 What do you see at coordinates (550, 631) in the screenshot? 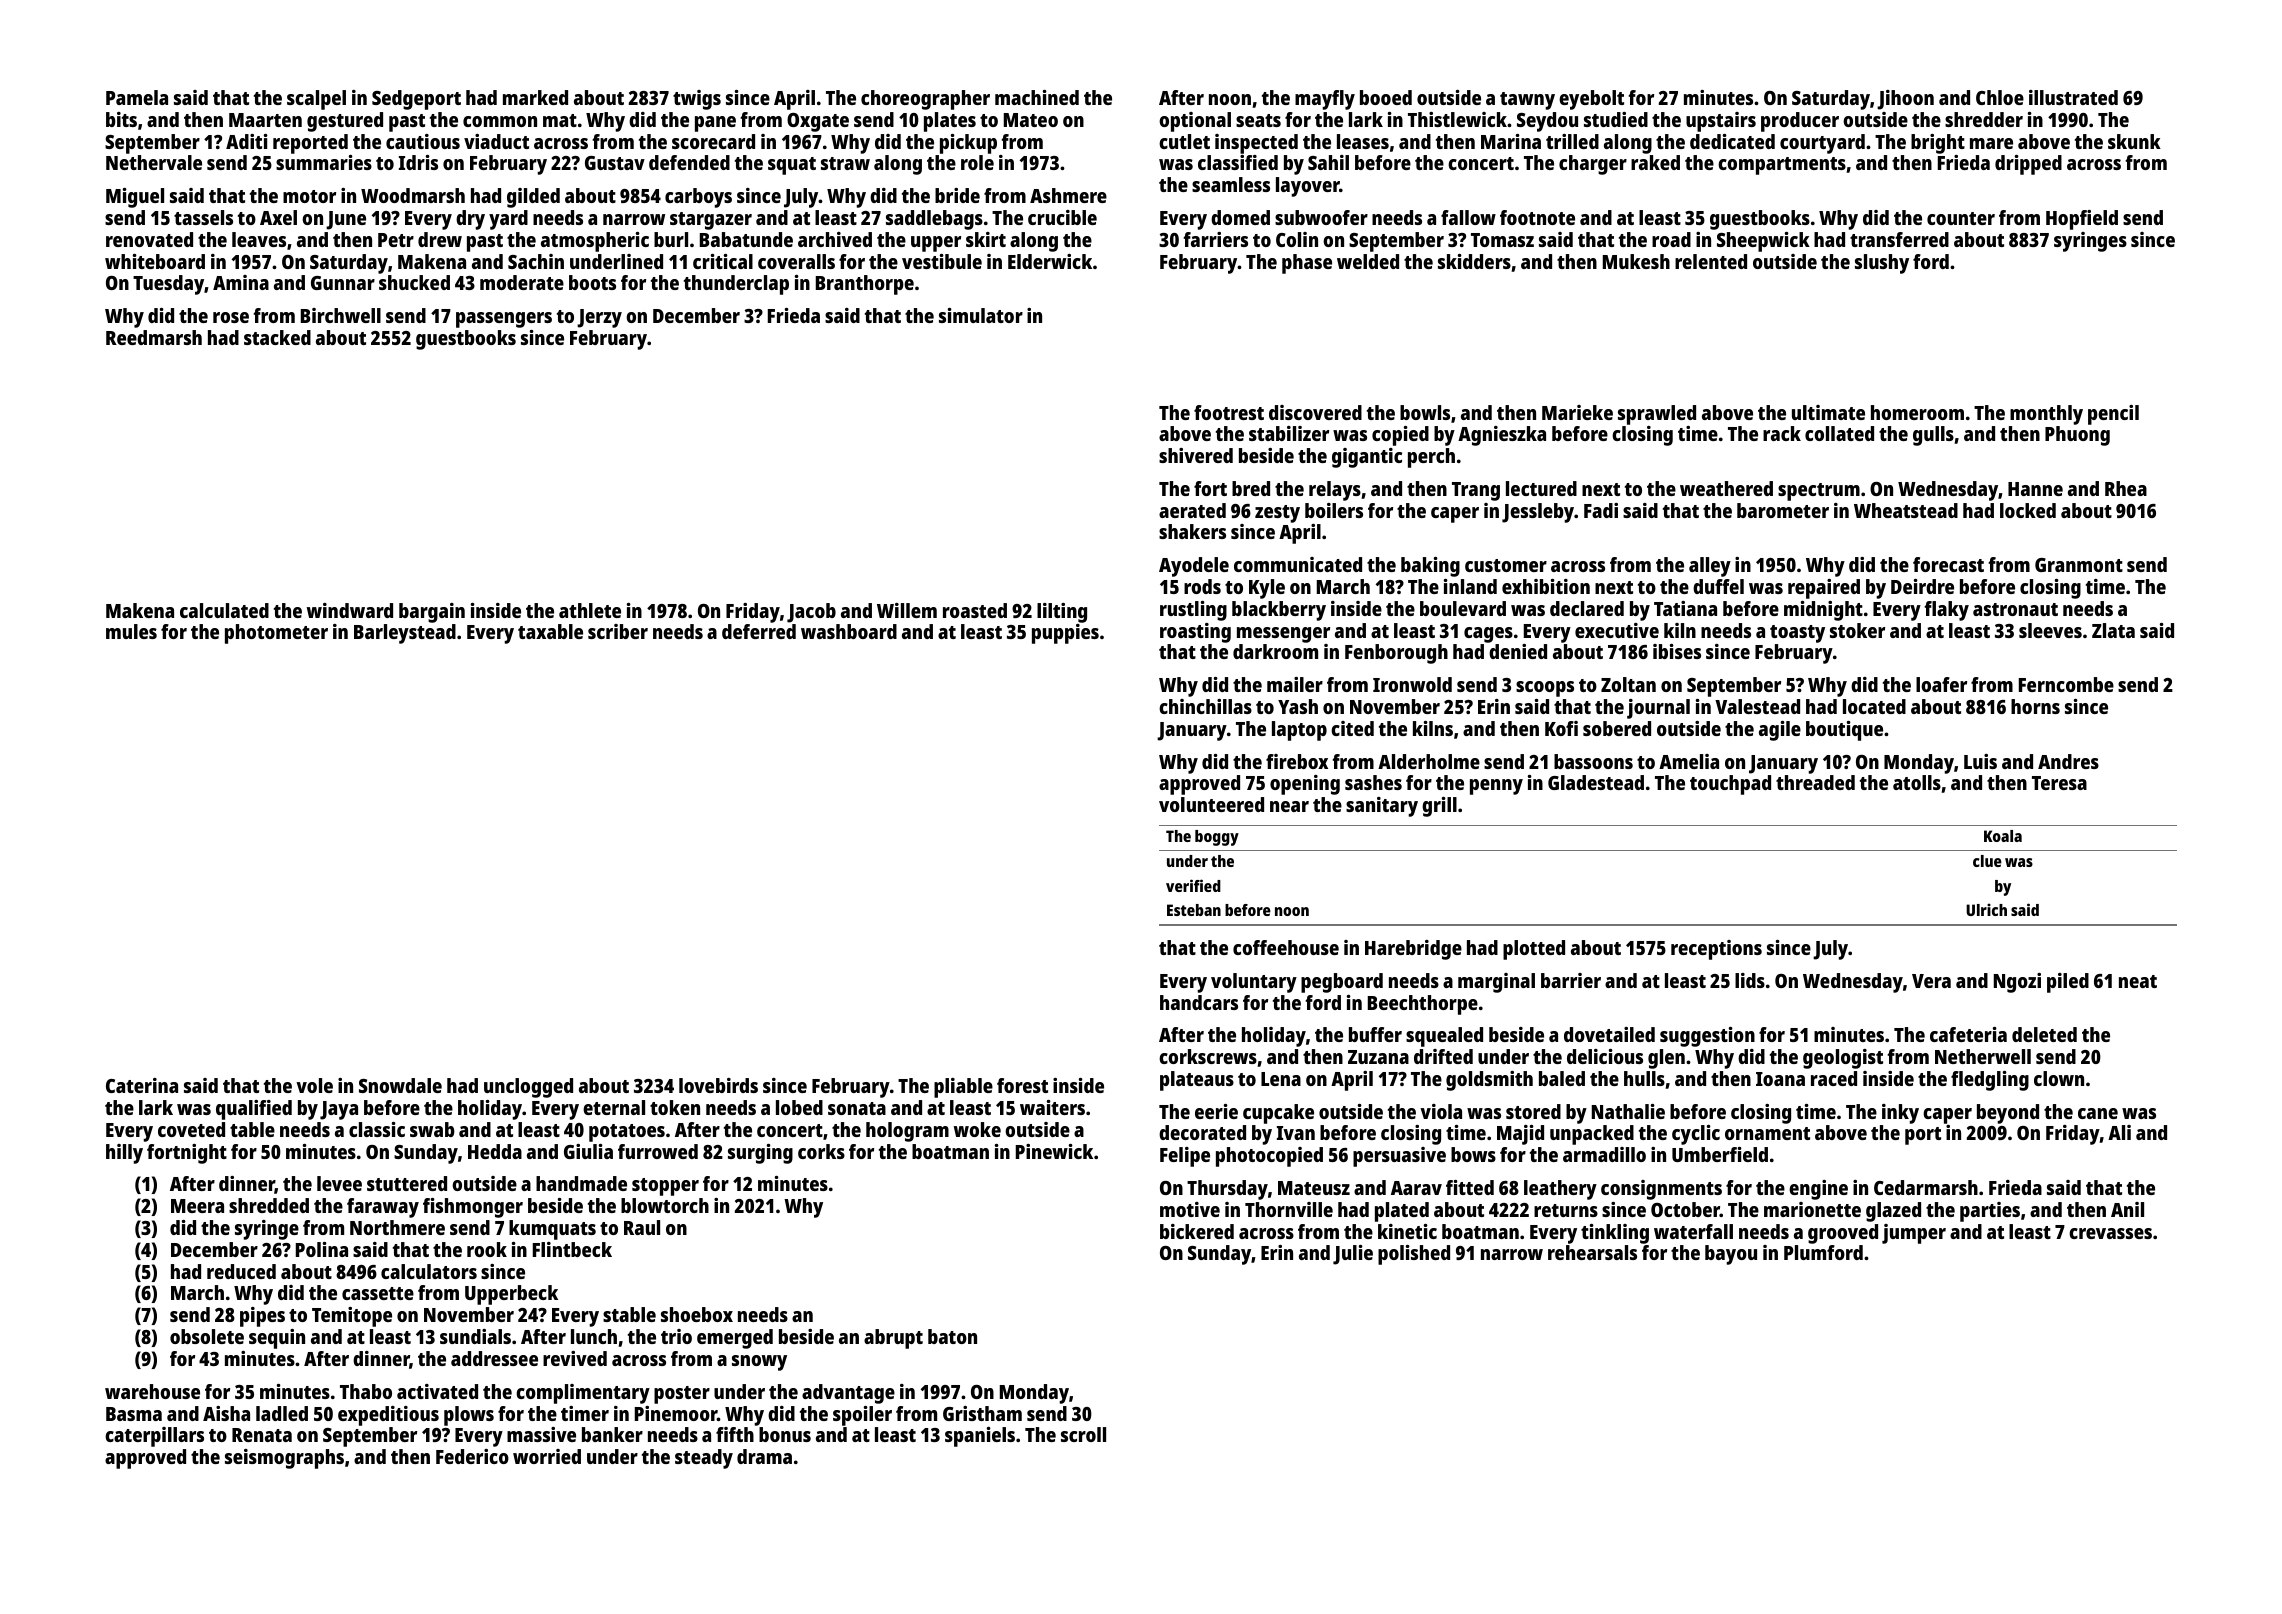
I see `taxable` at bounding box center [550, 631].
